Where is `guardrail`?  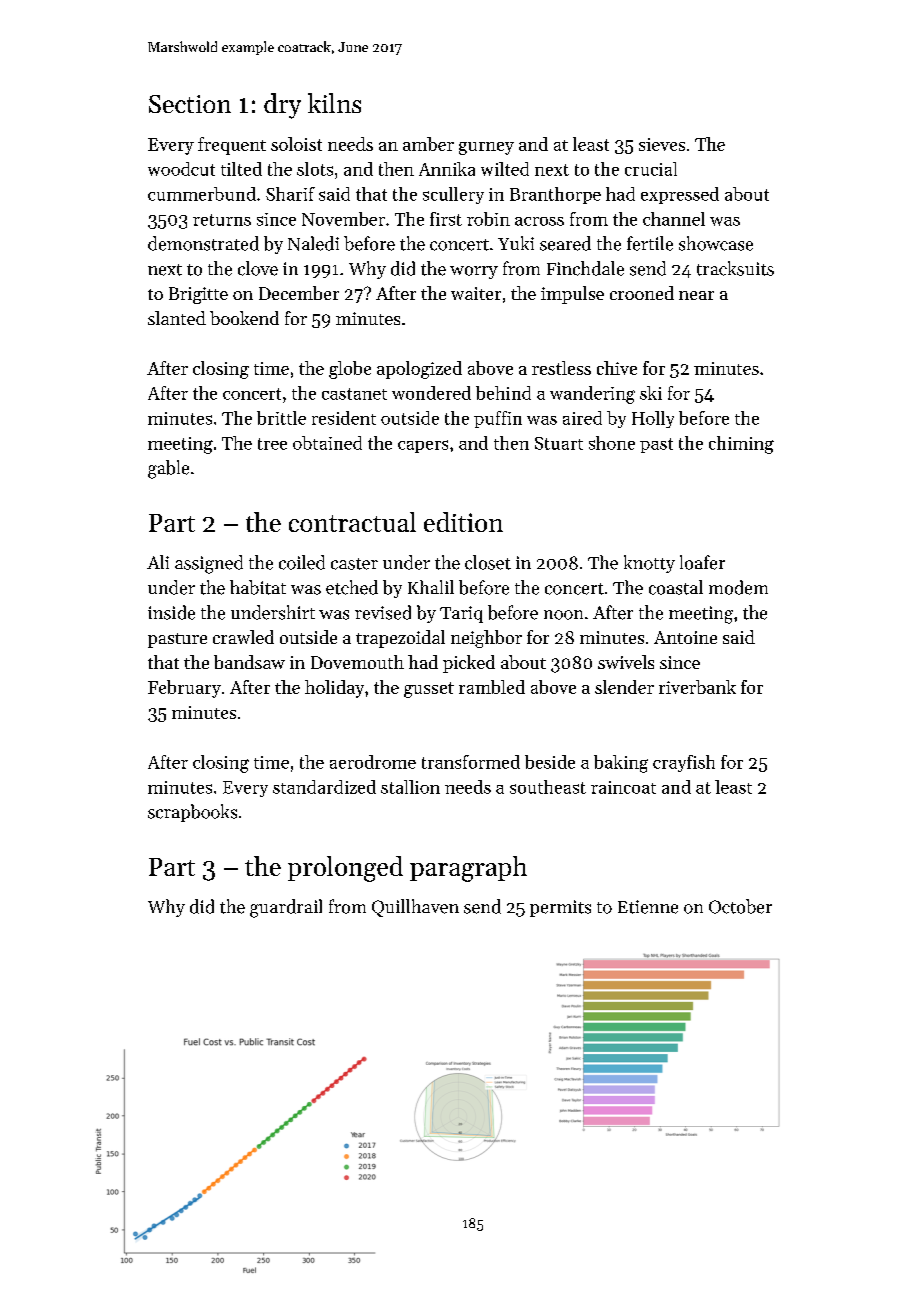
guardrail is located at coordinates (286, 908).
